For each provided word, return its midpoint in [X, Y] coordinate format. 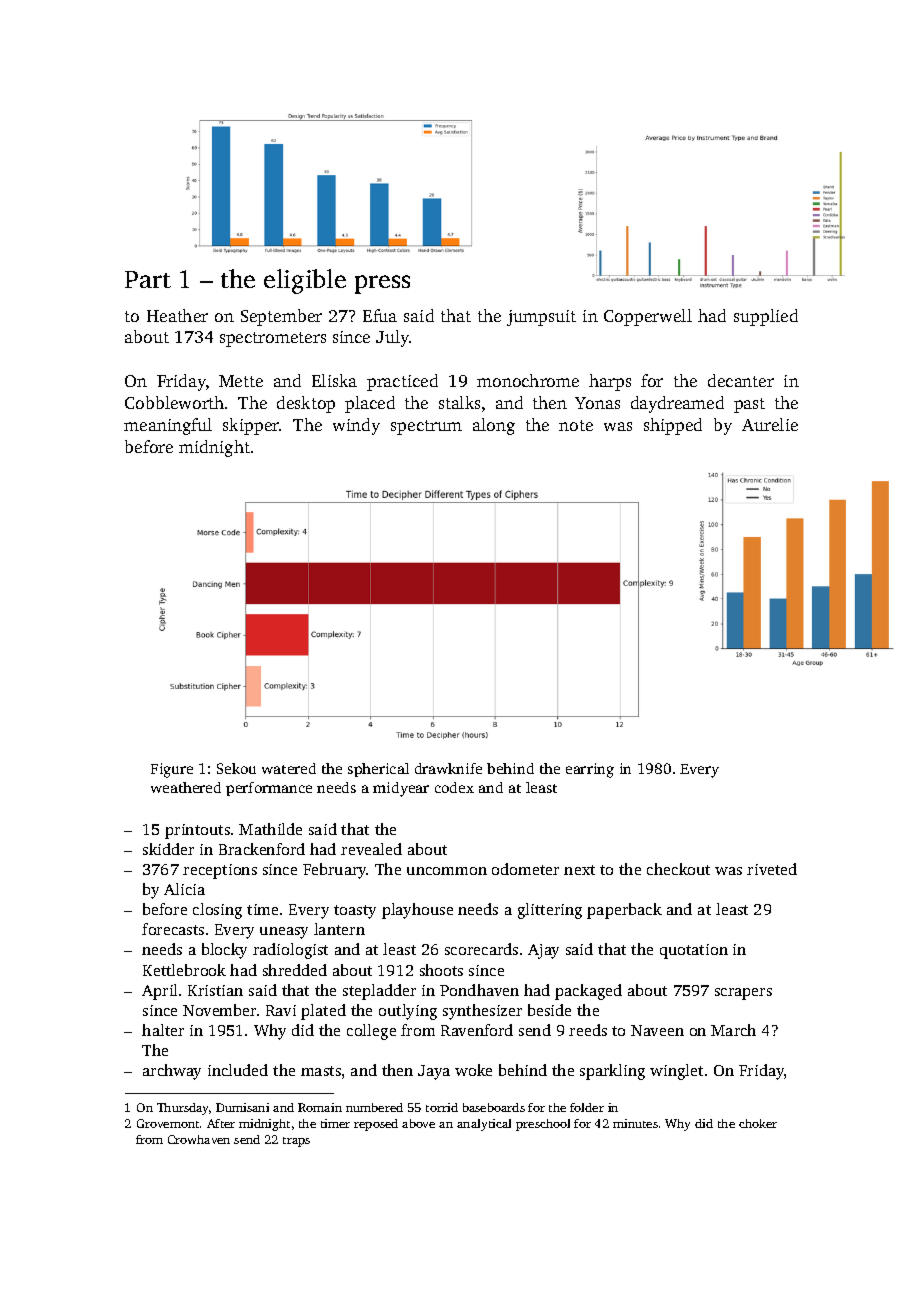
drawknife [448, 768]
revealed [371, 849]
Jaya [434, 1072]
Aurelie [770, 424]
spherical [378, 770]
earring [590, 770]
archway [172, 1072]
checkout [678, 869]
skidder [168, 849]
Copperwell [648, 317]
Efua [380, 315]
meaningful [168, 426]
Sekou [236, 768]
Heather [177, 315]
